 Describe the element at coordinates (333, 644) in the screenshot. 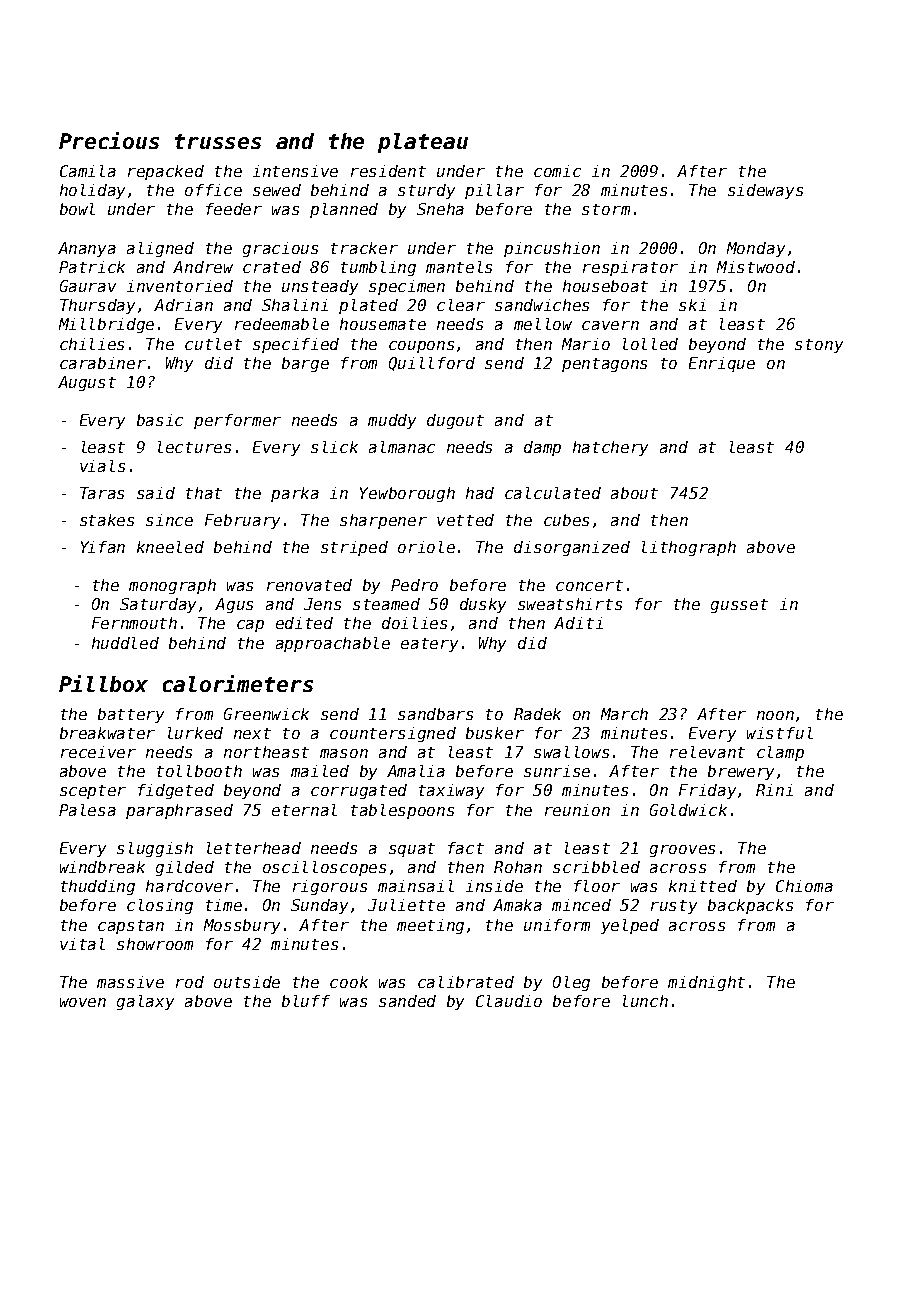

I see `approachable` at that location.
